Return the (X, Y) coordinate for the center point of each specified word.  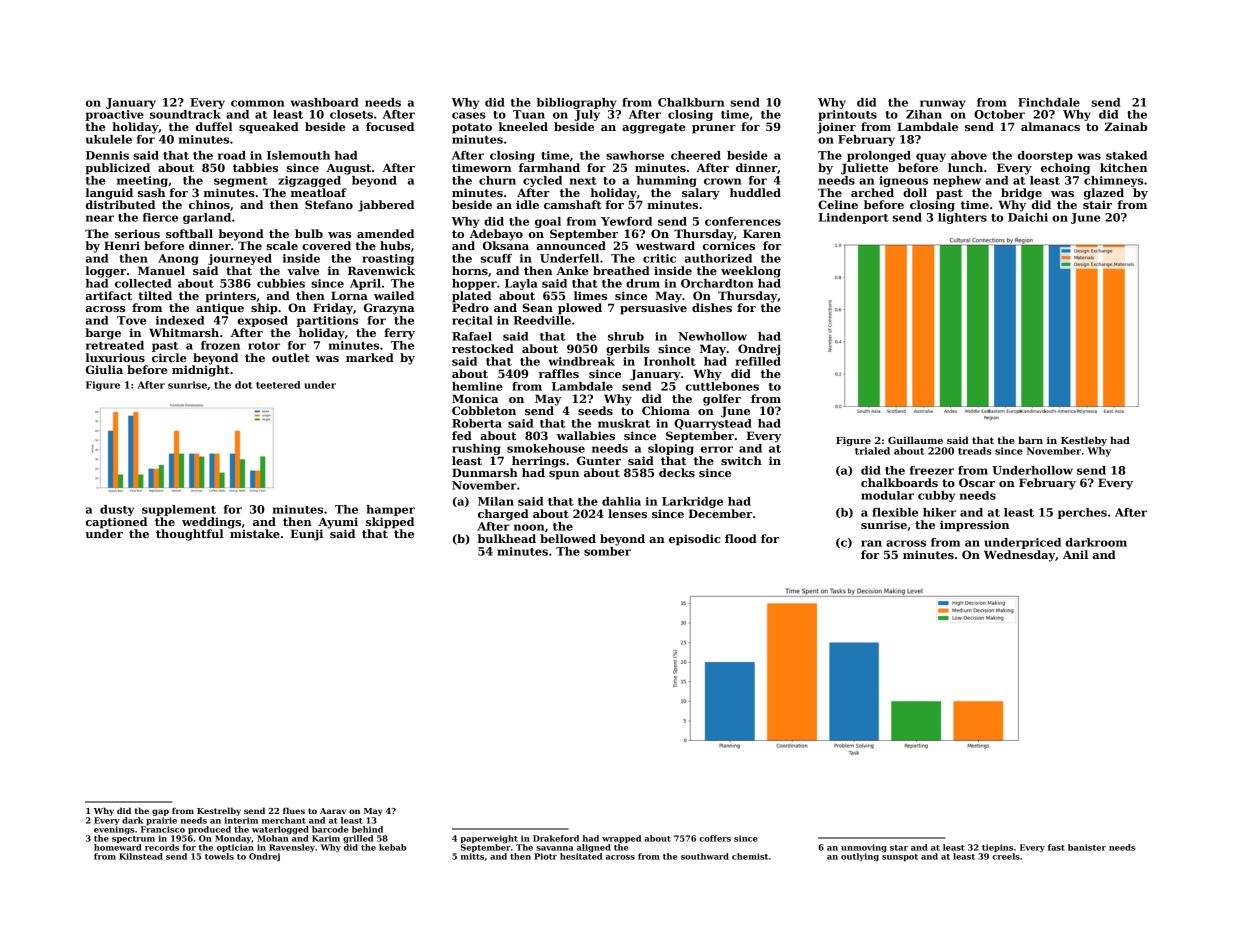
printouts (847, 115)
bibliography (577, 103)
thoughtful (189, 535)
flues (294, 810)
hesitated (581, 856)
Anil (1075, 554)
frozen (220, 345)
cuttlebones (722, 386)
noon (529, 527)
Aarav (333, 811)
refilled (758, 361)
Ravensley (292, 848)
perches (1082, 513)
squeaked (269, 128)
